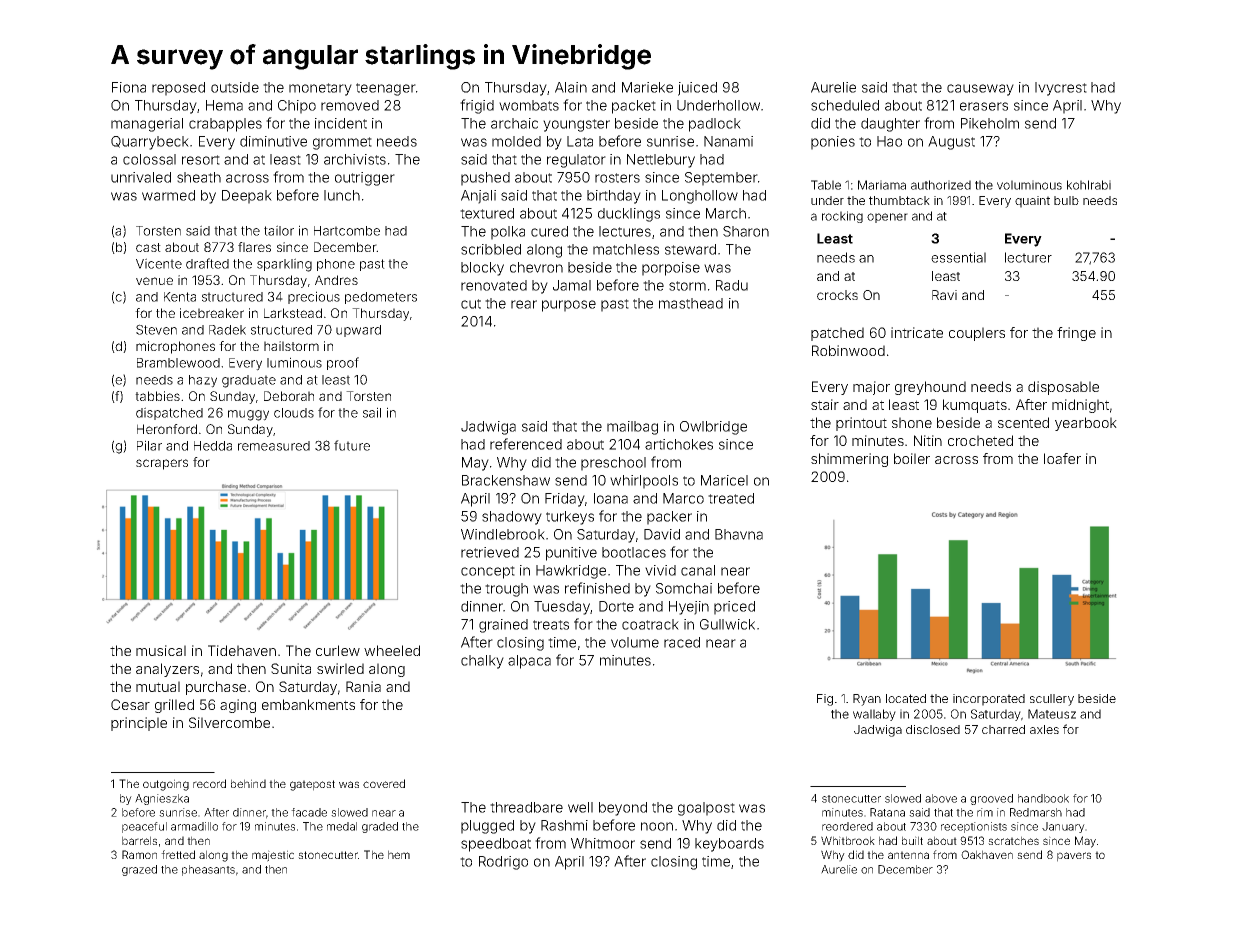  Describe the element at coordinates (309, 812) in the document. I see `facade` at that location.
